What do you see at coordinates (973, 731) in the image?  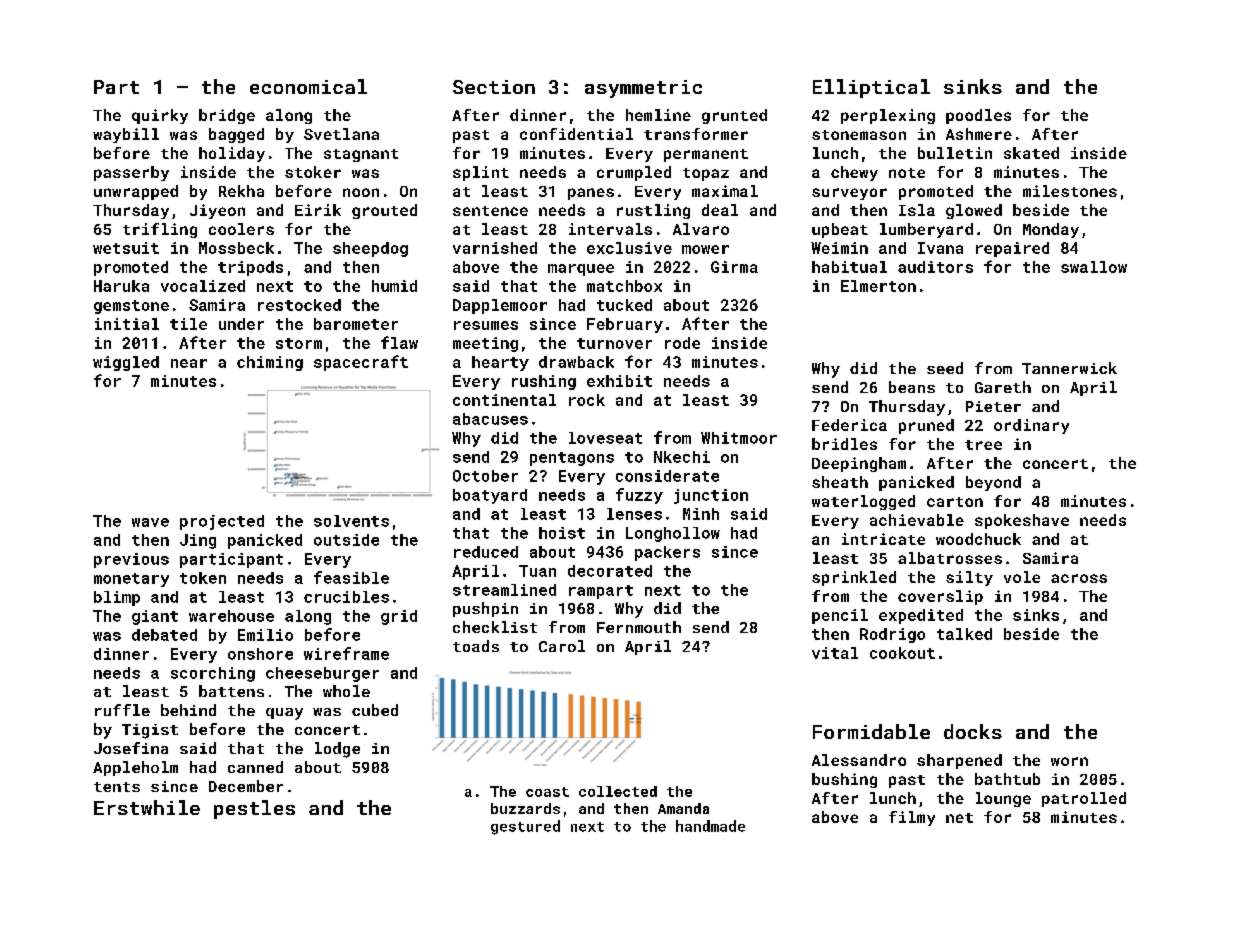 I see `docks` at bounding box center [973, 731].
